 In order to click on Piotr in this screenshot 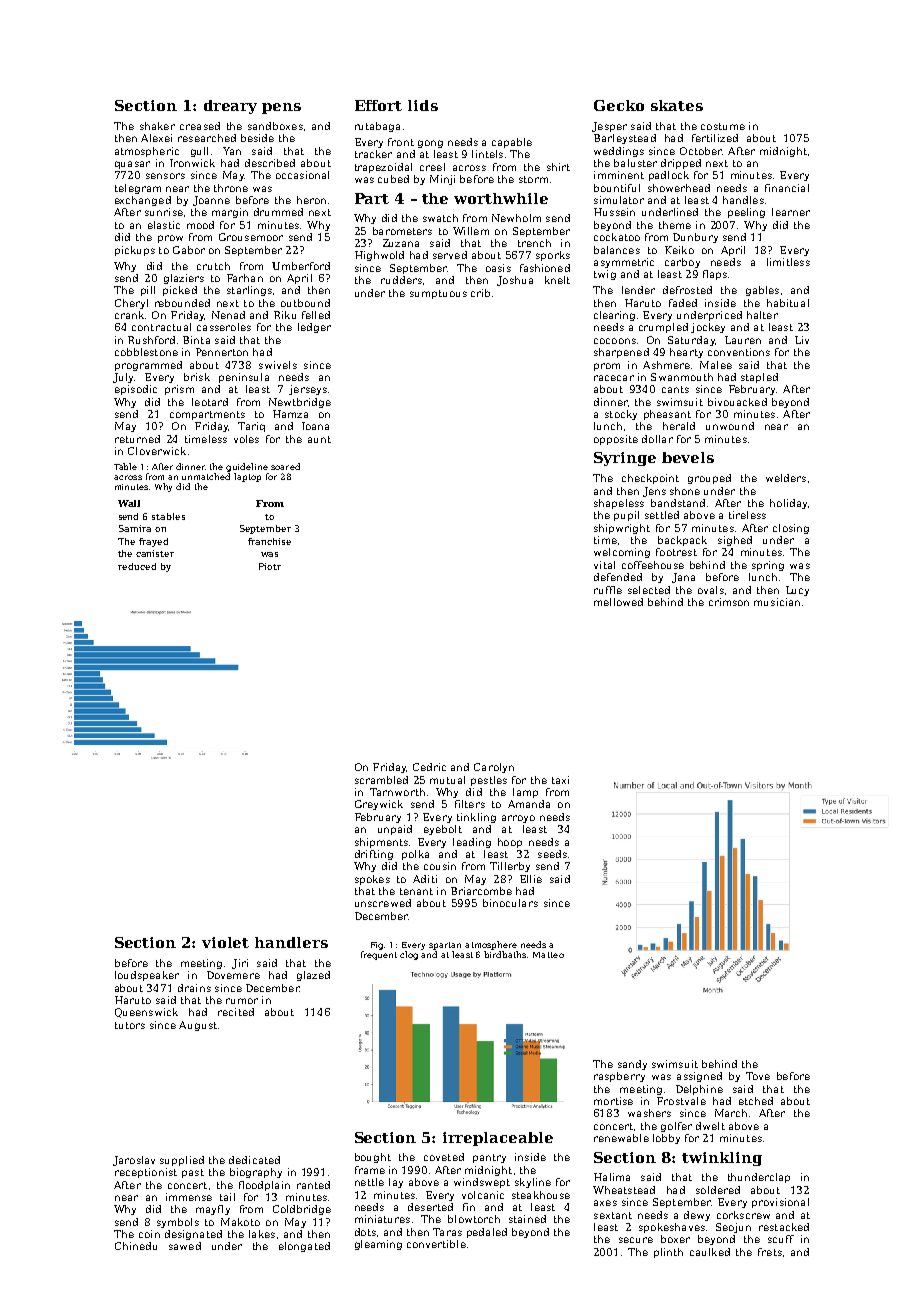, I will do `click(270, 566)`.
